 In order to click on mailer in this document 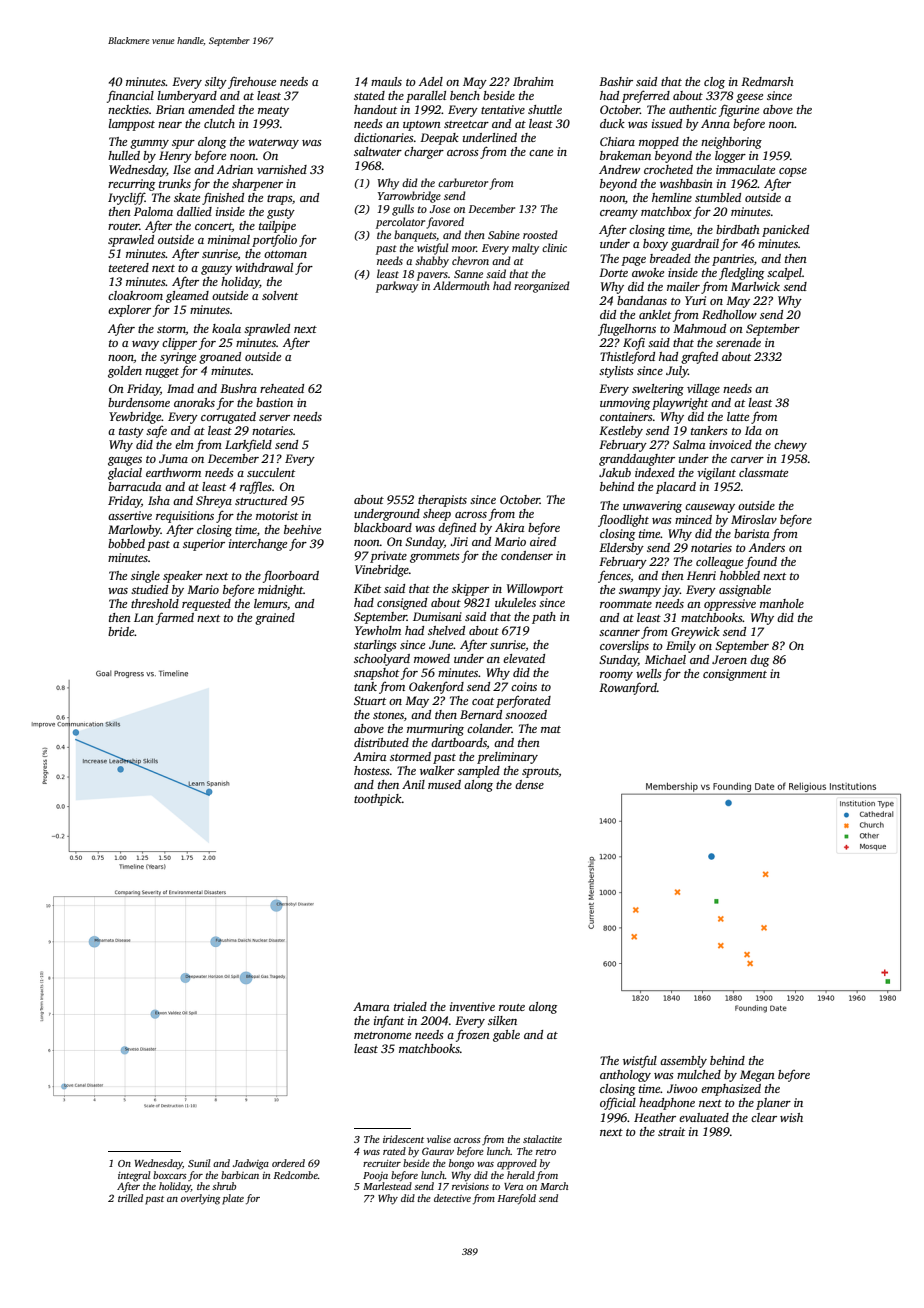, I will do `click(683, 286)`.
